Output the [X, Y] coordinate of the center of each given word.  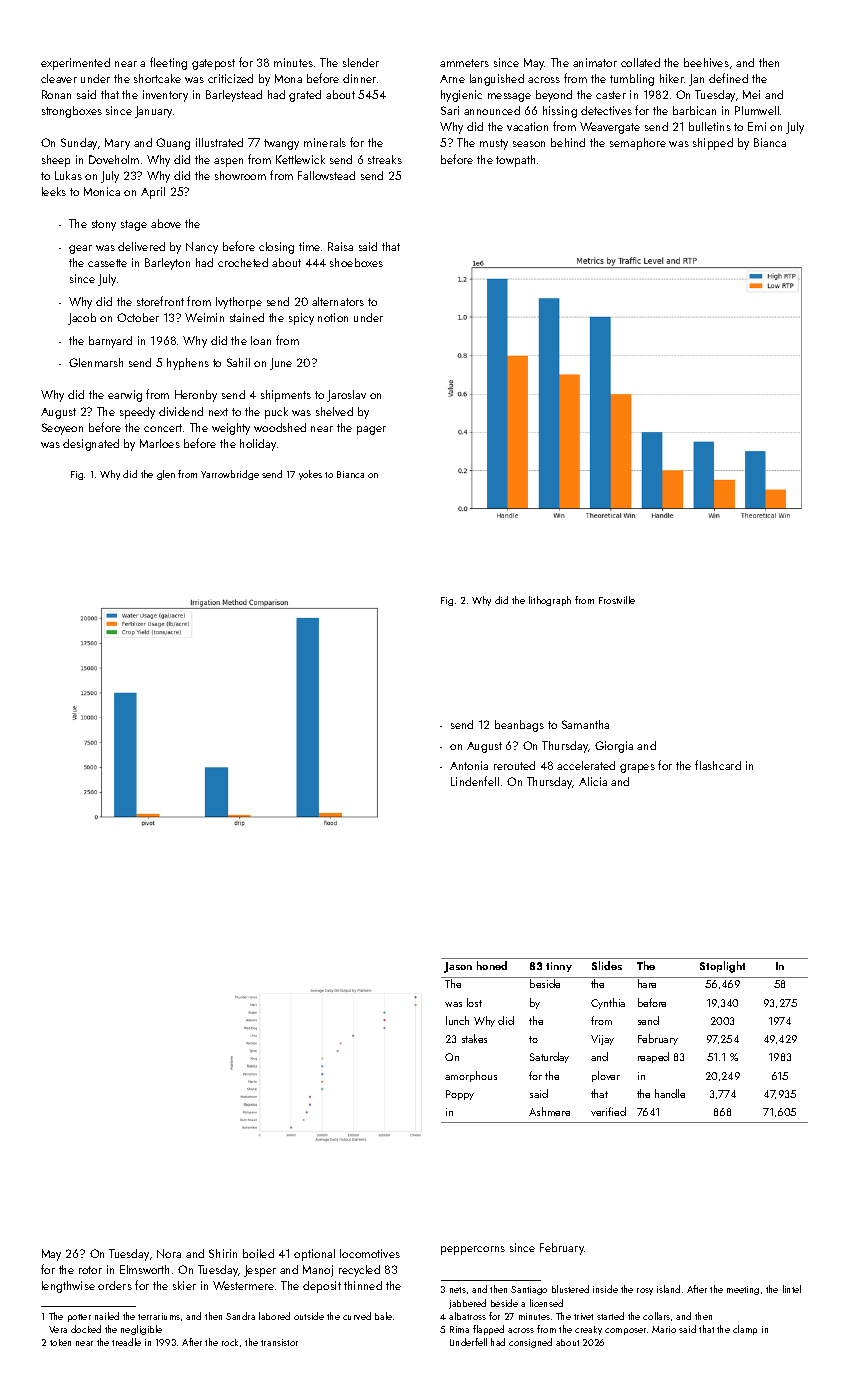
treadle [126, 1342]
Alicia [593, 781]
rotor [90, 1270]
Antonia [469, 765]
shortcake [157, 78]
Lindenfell [475, 781]
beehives [706, 62]
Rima [459, 1329]
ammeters [464, 63]
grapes [637, 768]
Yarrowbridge [230, 475]
